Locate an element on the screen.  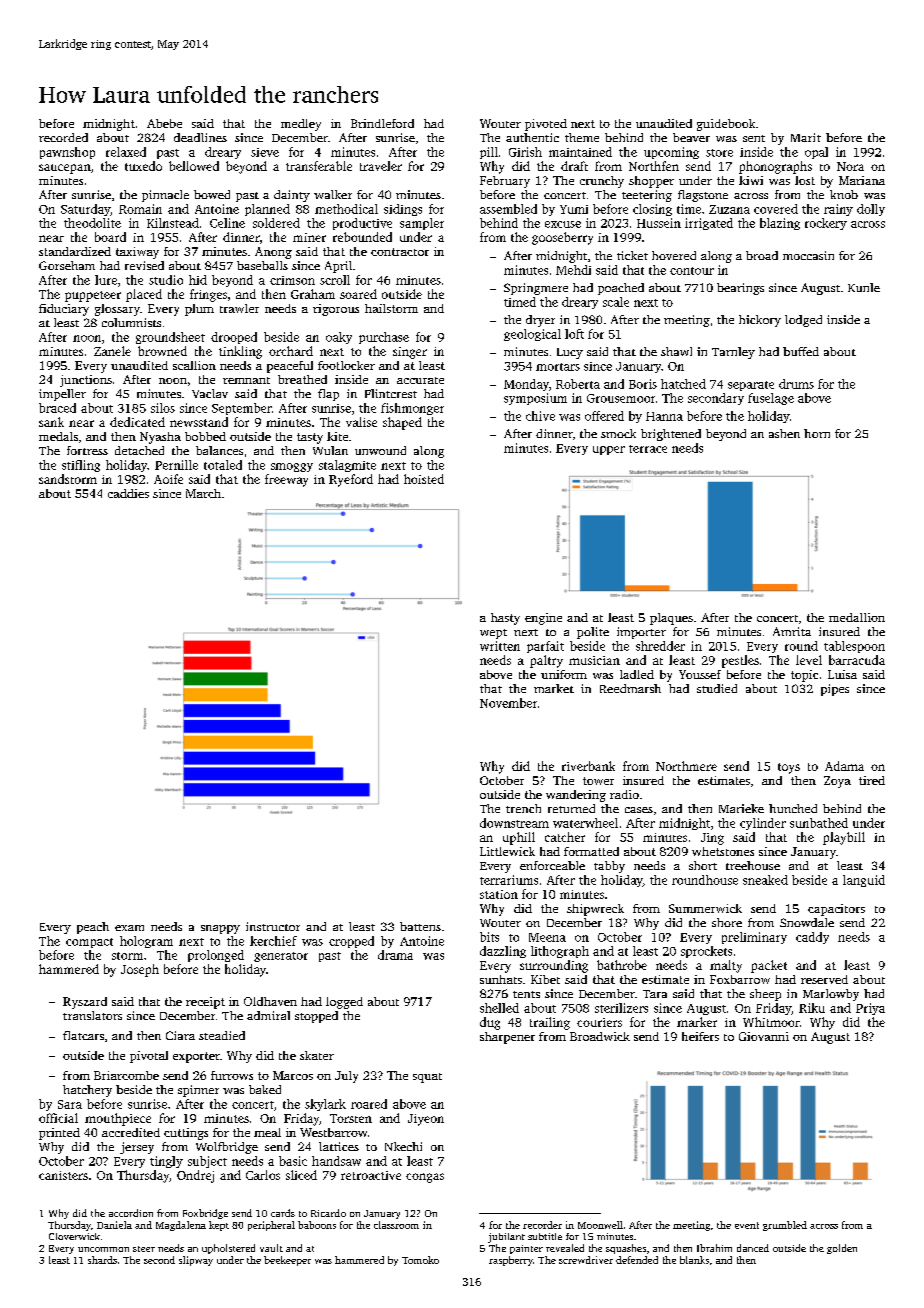
Youssef is located at coordinates (700, 674).
